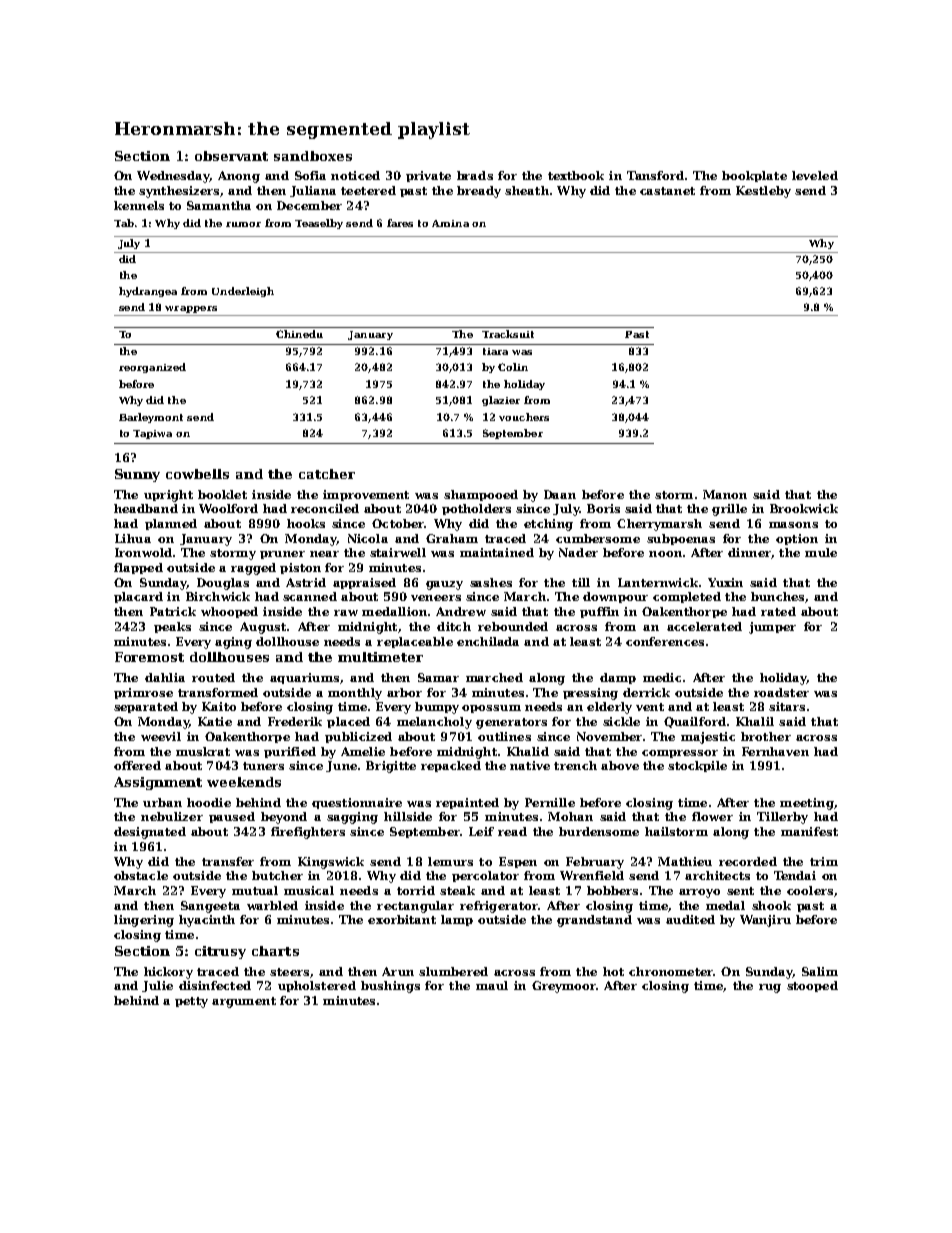 The image size is (952, 1233). Describe the element at coordinates (809, 831) in the screenshot. I see `manifest` at that location.
